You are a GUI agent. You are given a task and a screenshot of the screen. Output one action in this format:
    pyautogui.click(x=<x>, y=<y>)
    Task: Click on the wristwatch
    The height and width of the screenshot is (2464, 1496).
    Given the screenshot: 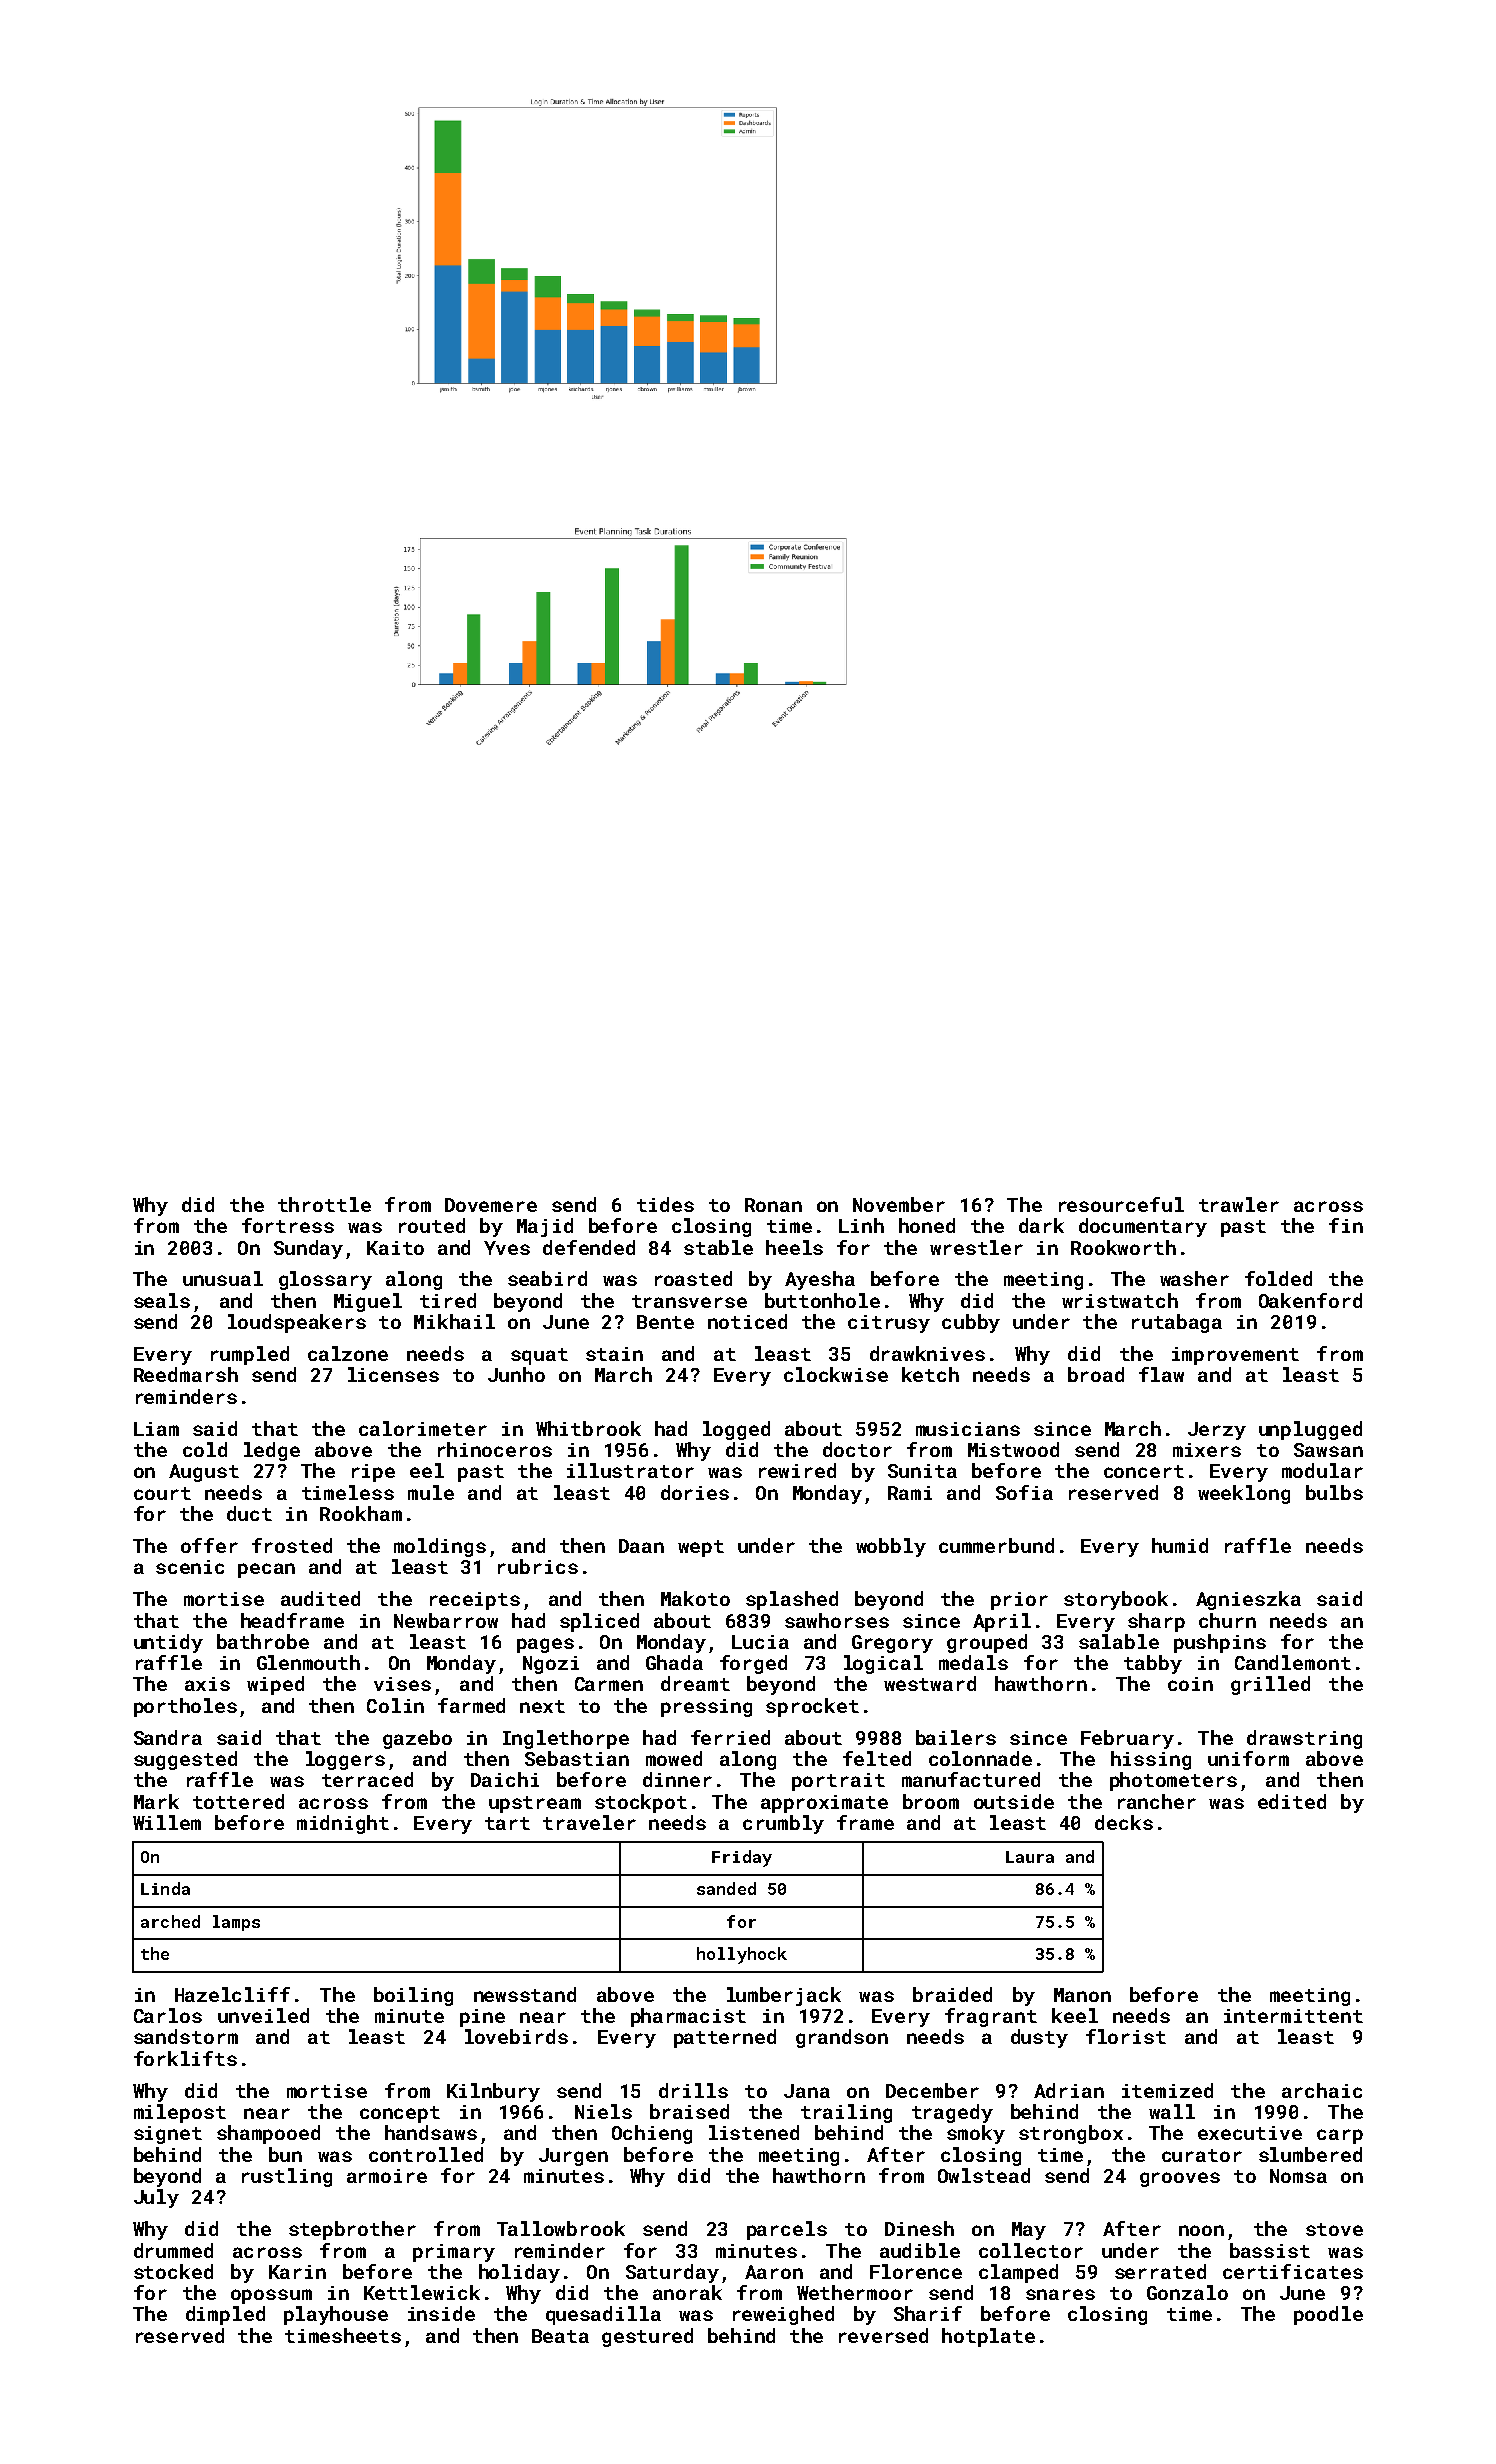 What is the action you would take?
    pyautogui.click(x=1120, y=1300)
